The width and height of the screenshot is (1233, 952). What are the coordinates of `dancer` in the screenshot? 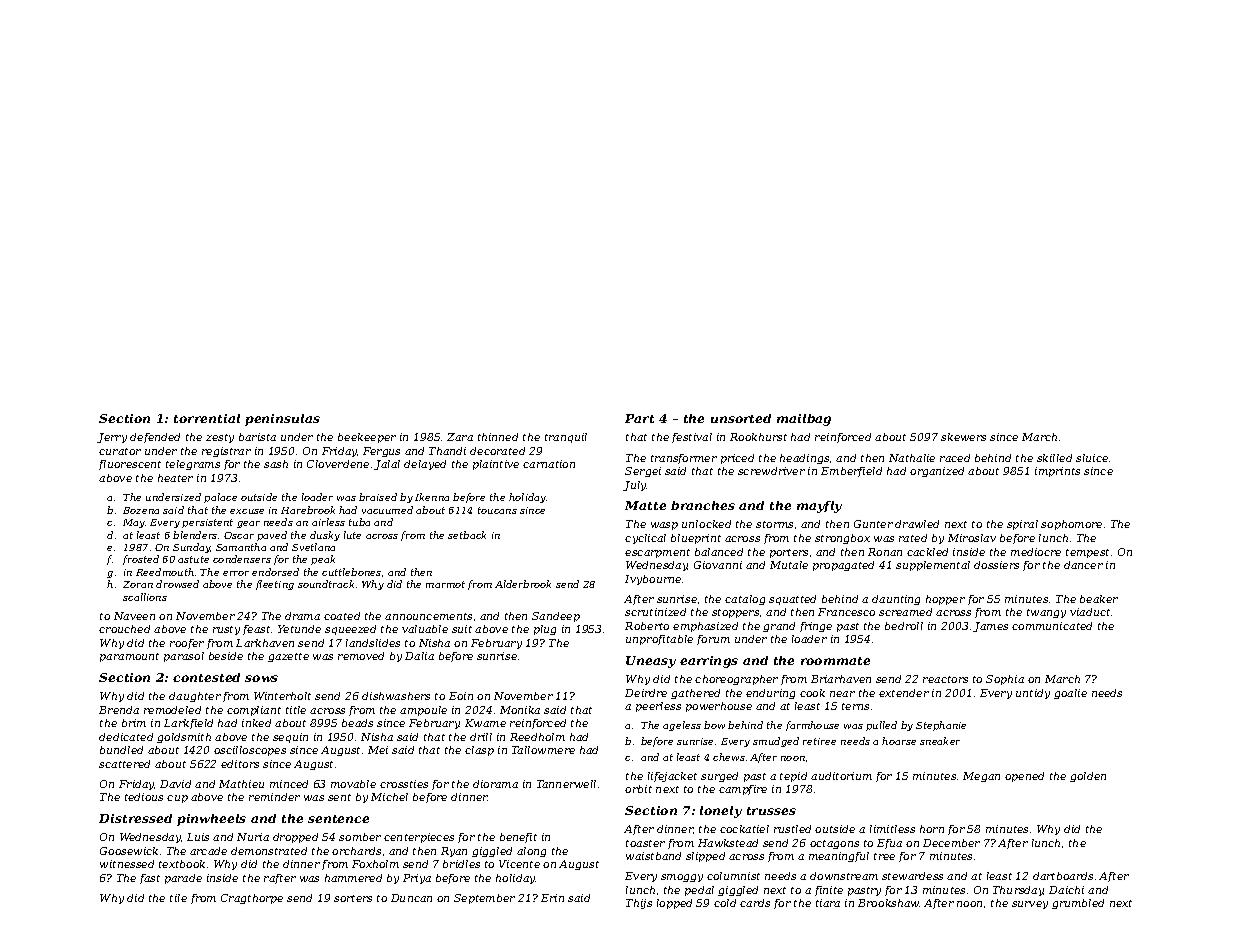 It's located at (1083, 565).
